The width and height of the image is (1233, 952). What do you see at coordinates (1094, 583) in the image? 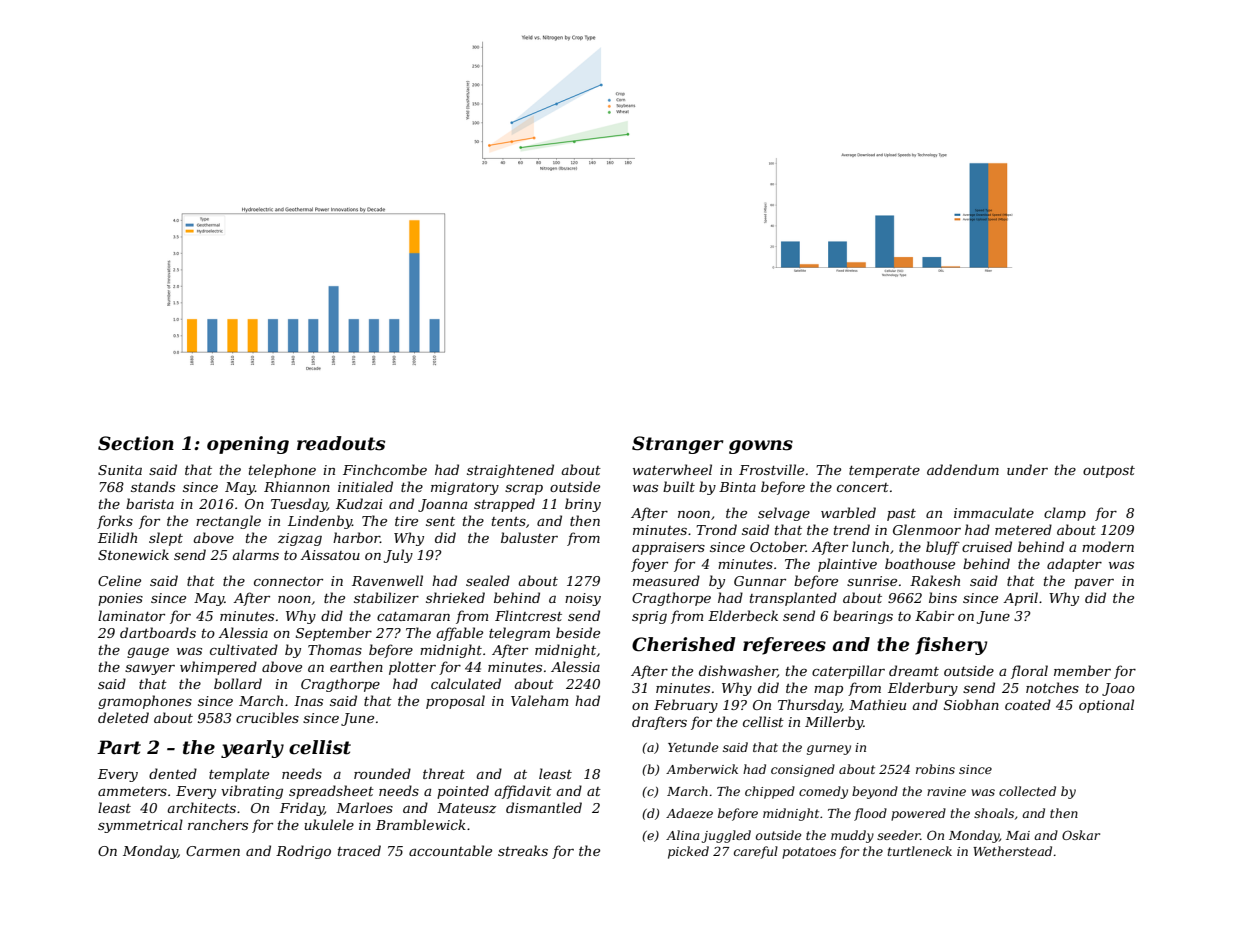
I see `paver` at bounding box center [1094, 583].
